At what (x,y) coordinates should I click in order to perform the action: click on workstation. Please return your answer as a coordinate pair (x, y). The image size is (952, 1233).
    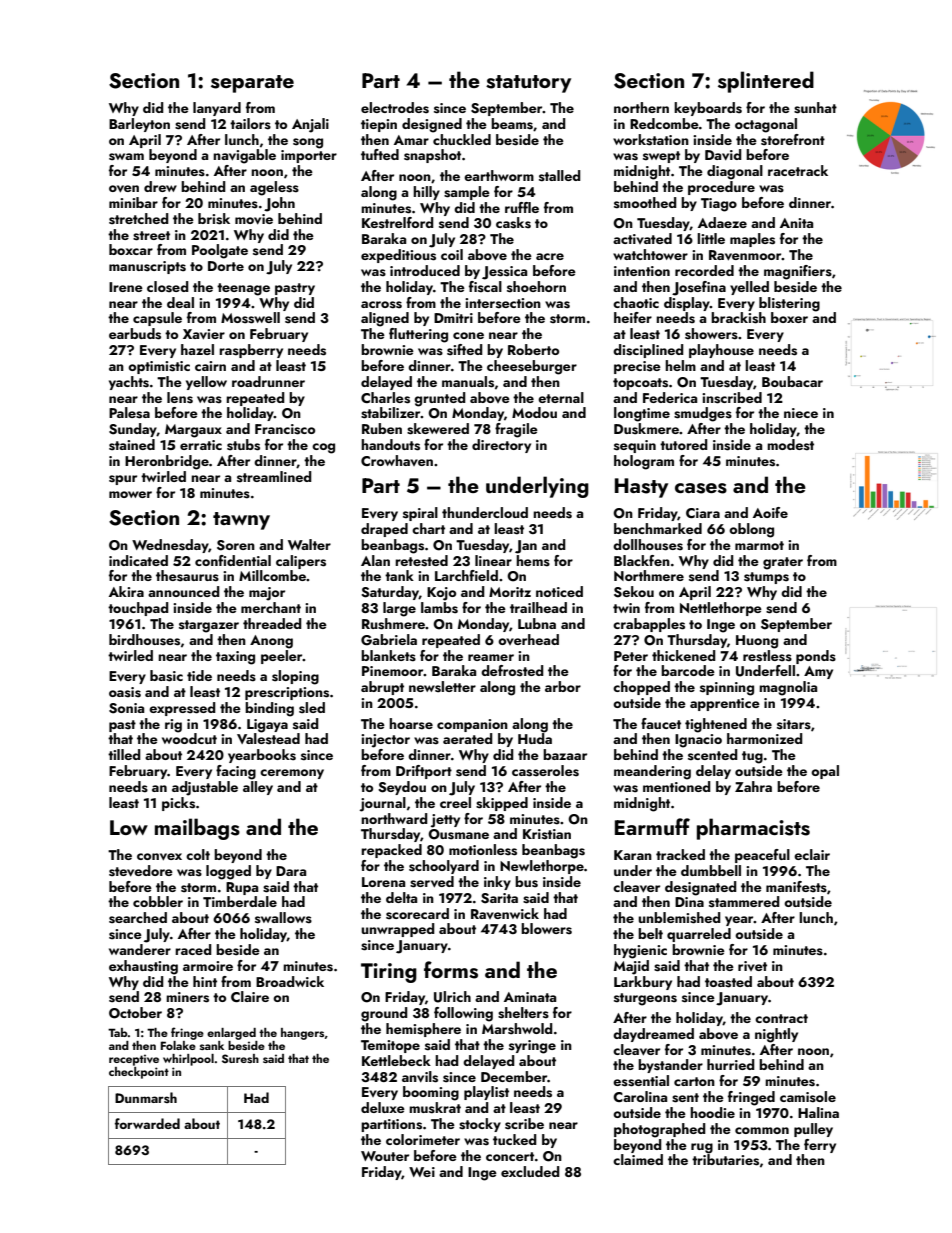
    Looking at the image, I should click on (651, 140).
